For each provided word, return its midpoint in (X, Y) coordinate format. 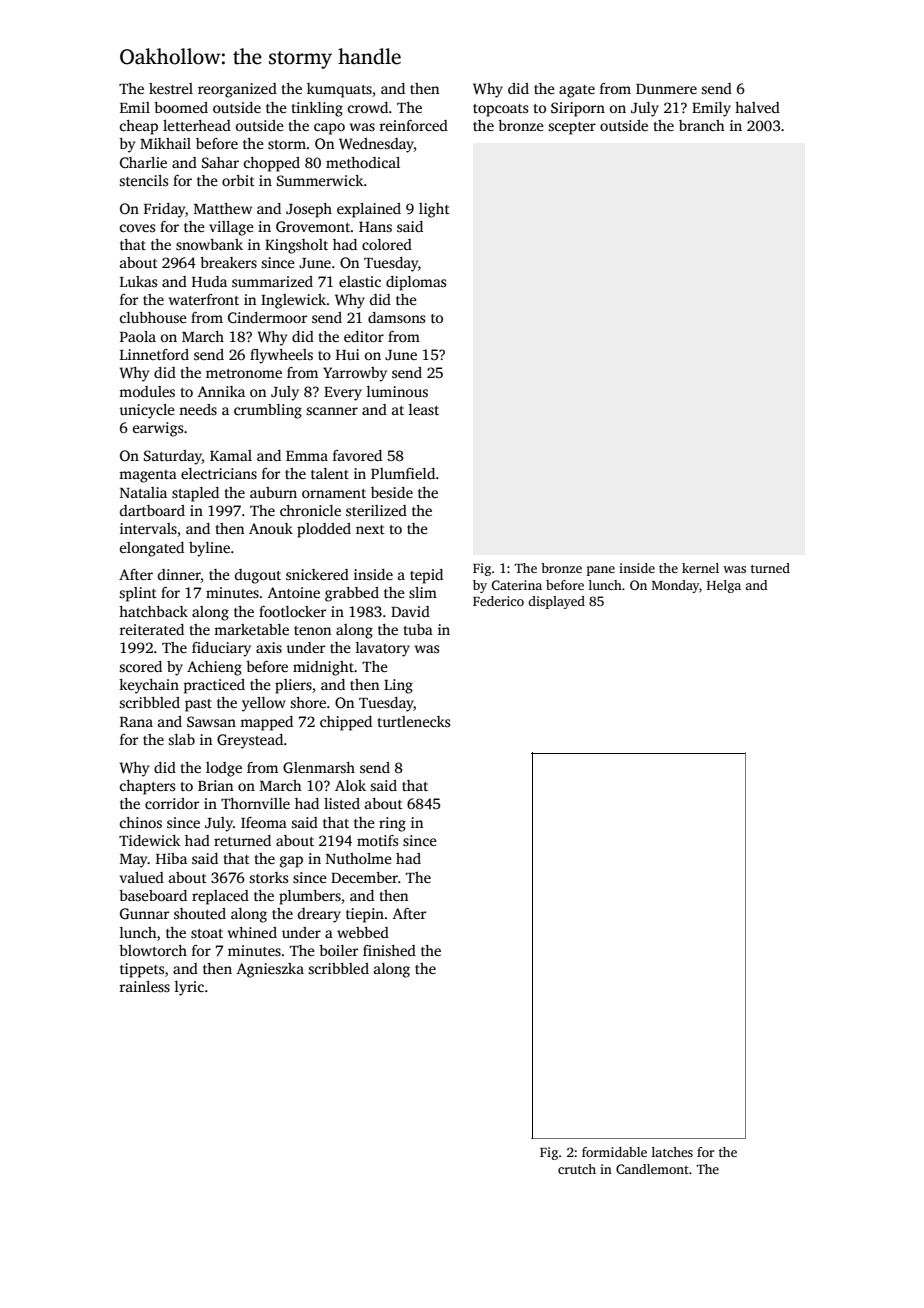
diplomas (416, 283)
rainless (144, 986)
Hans (375, 227)
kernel (700, 568)
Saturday (173, 457)
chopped (272, 164)
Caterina (517, 585)
